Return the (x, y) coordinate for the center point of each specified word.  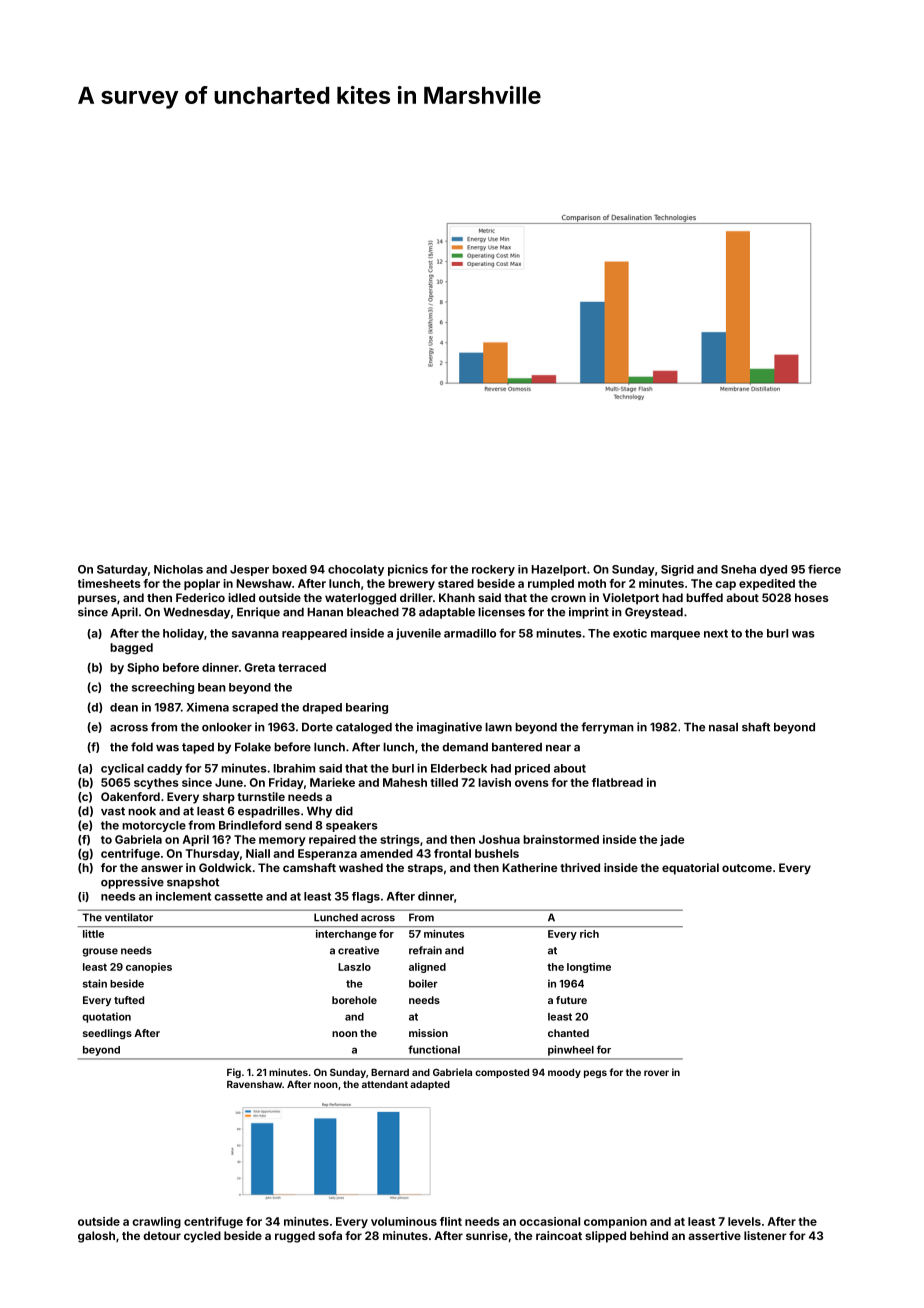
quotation (106, 1017)
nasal (723, 727)
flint (451, 1221)
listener (765, 1235)
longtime (589, 968)
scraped (255, 708)
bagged (131, 648)
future (571, 1000)
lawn (498, 727)
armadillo (470, 633)
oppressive (132, 883)
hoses (812, 597)
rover (656, 1073)
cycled (202, 1237)
